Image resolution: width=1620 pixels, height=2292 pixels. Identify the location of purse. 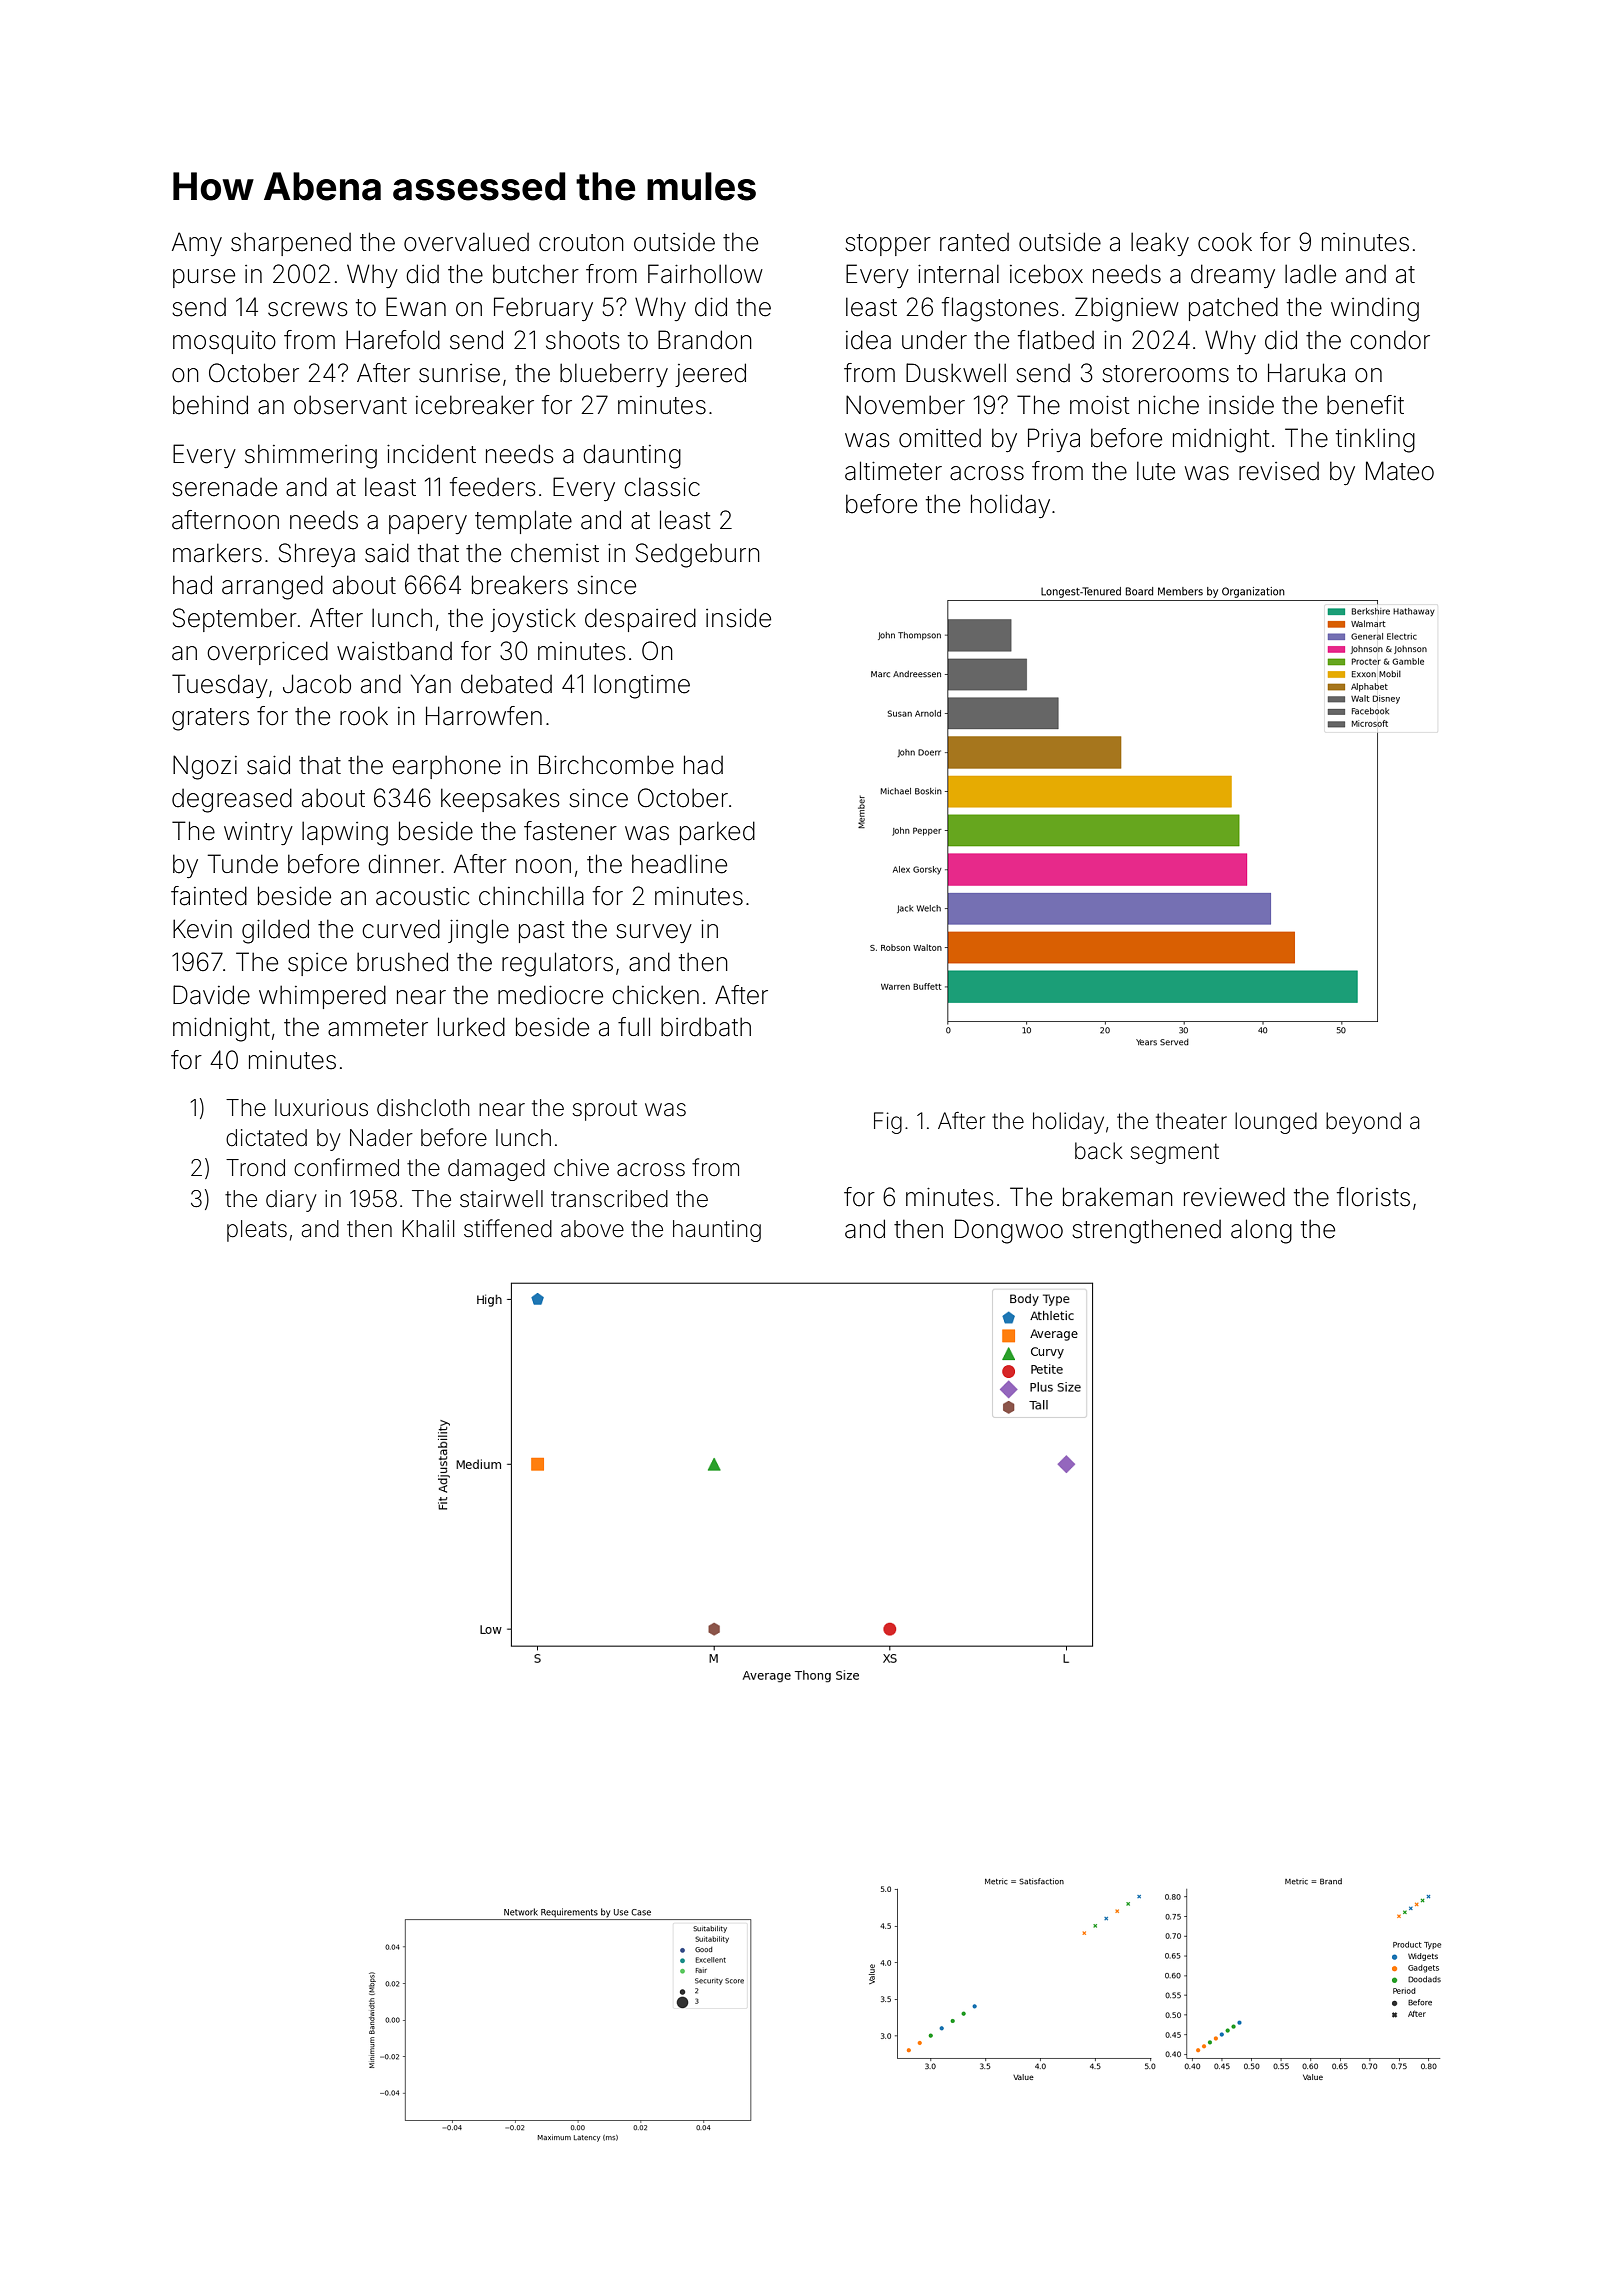
(204, 278).
